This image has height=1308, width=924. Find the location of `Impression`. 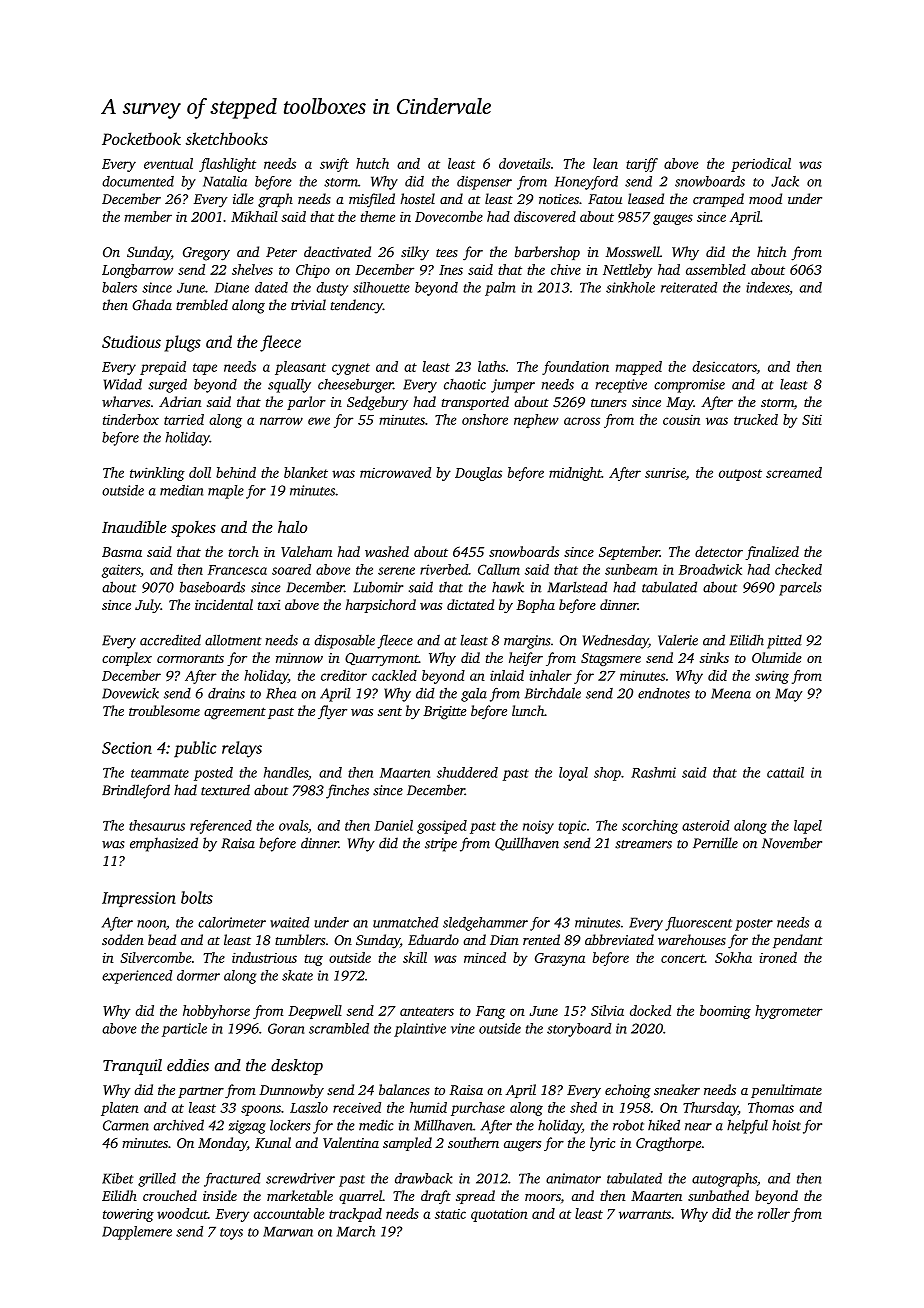

Impression is located at coordinates (139, 899).
